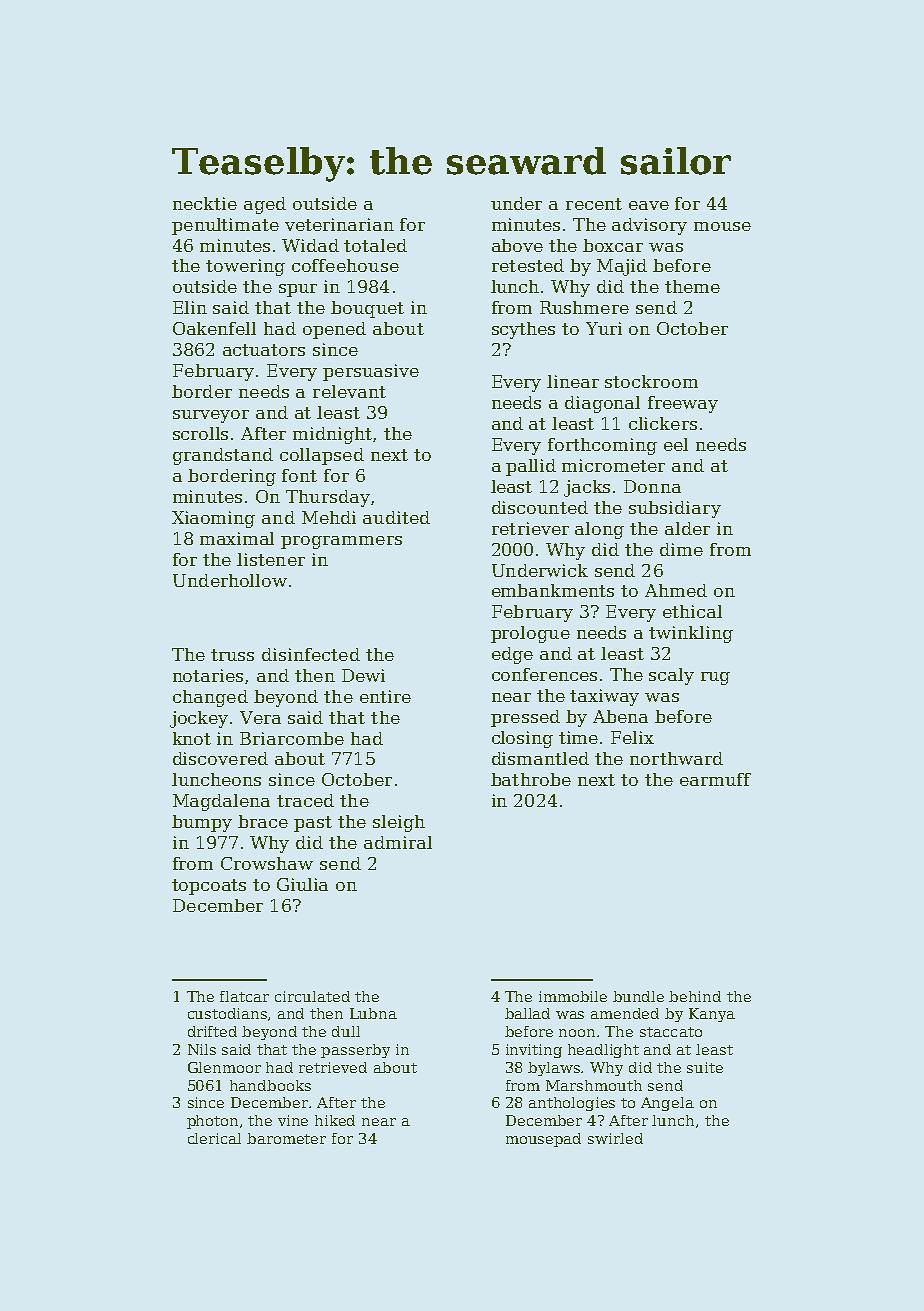 The width and height of the image is (924, 1311). Describe the element at coordinates (237, 538) in the image. I see `maximal` at that location.
